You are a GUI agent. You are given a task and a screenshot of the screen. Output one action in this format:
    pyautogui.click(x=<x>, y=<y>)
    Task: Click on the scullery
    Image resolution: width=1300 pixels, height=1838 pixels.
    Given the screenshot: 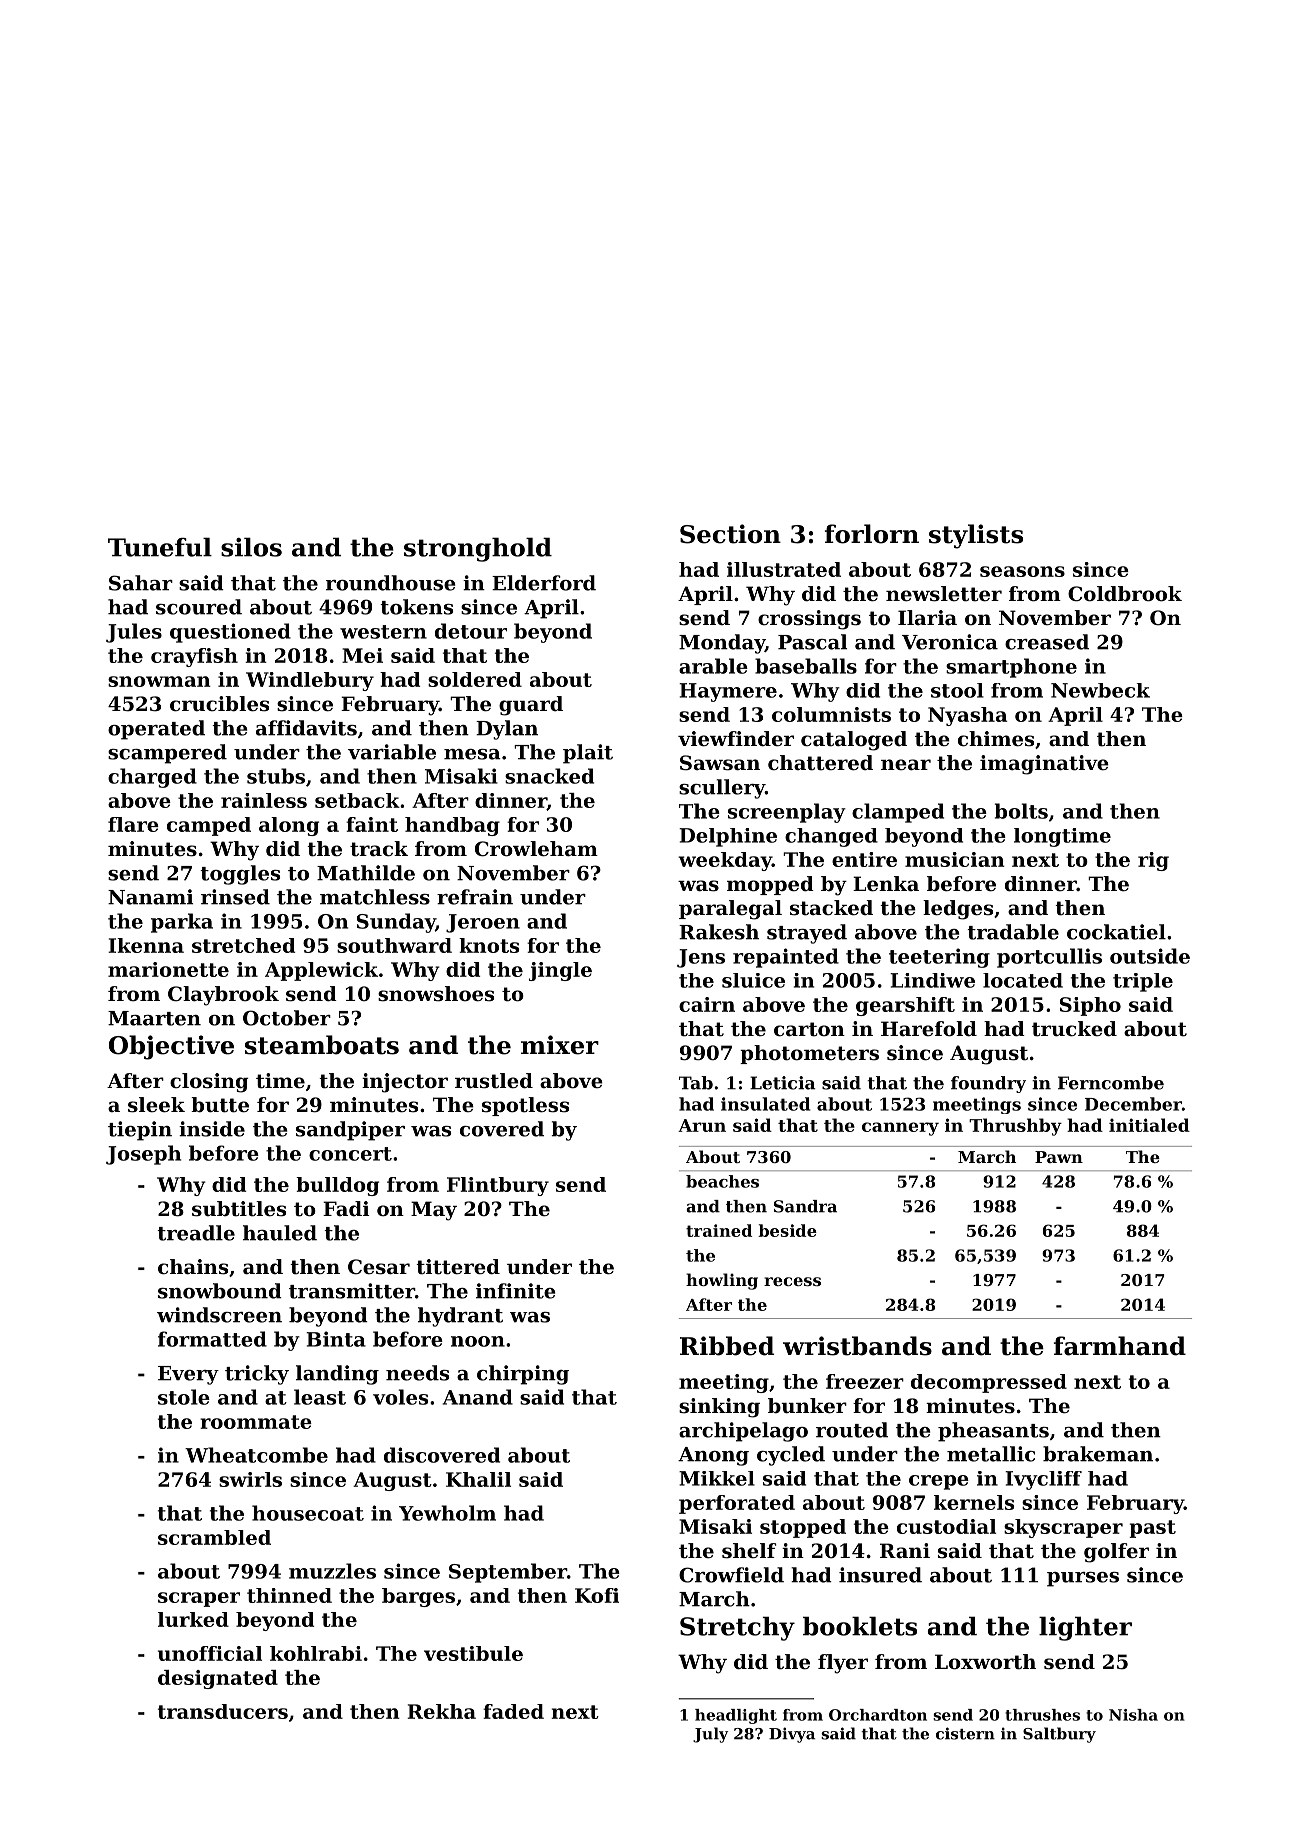 What is the action you would take?
    pyautogui.click(x=722, y=789)
